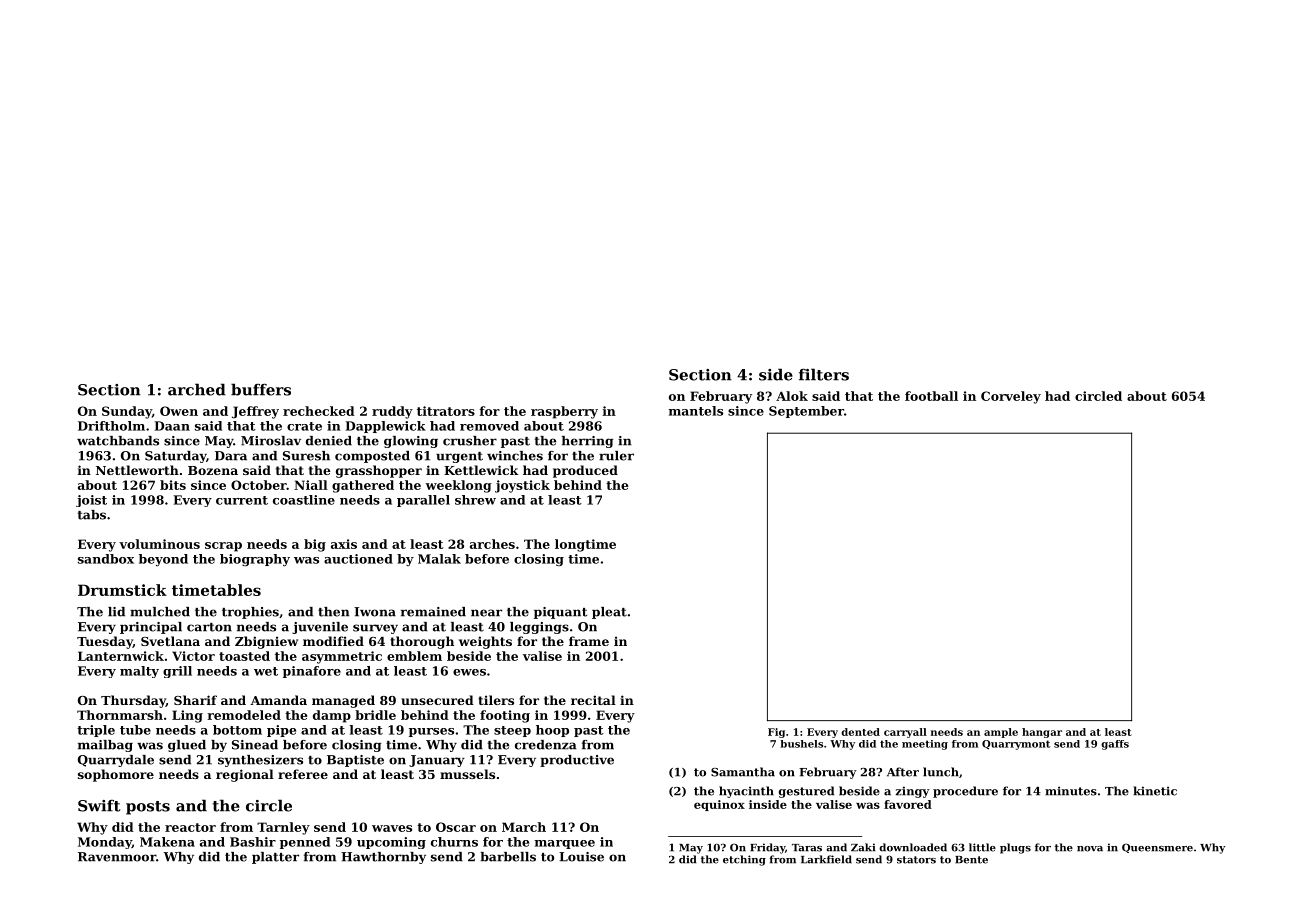  Describe the element at coordinates (696, 411) in the screenshot. I see `mantels` at that location.
